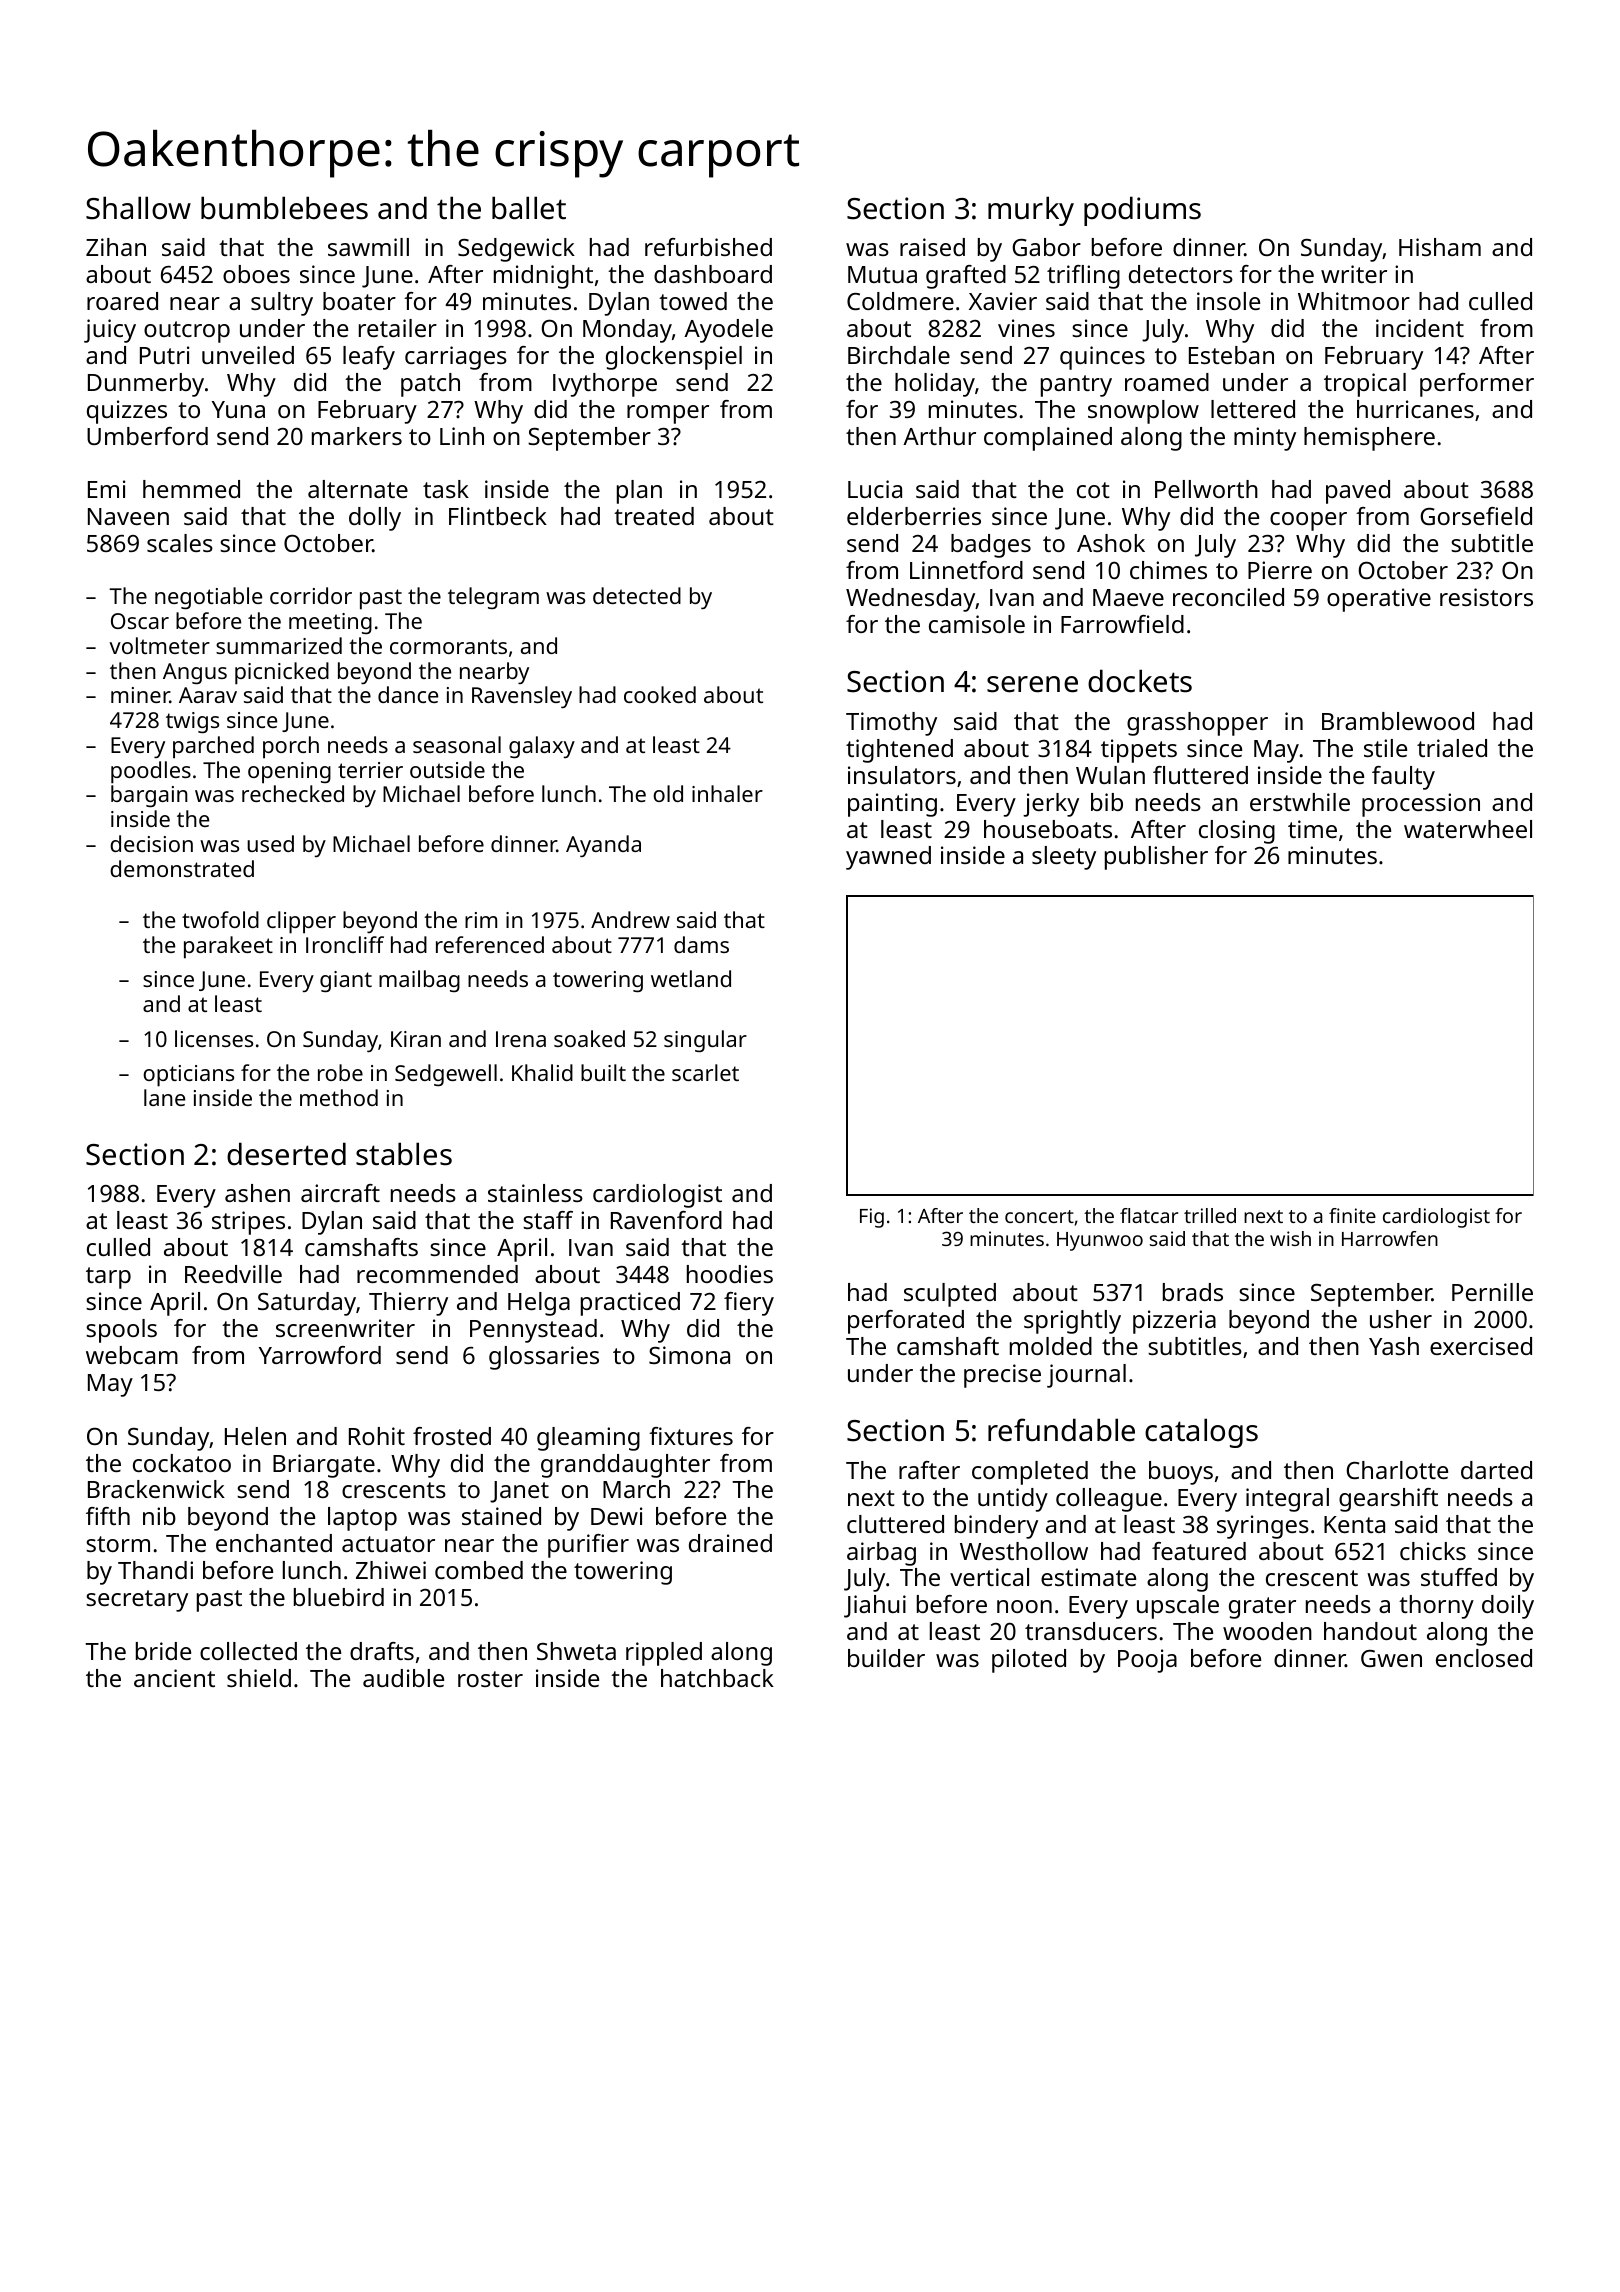 This page has width=1620, height=2292. I want to click on ballet, so click(529, 208).
